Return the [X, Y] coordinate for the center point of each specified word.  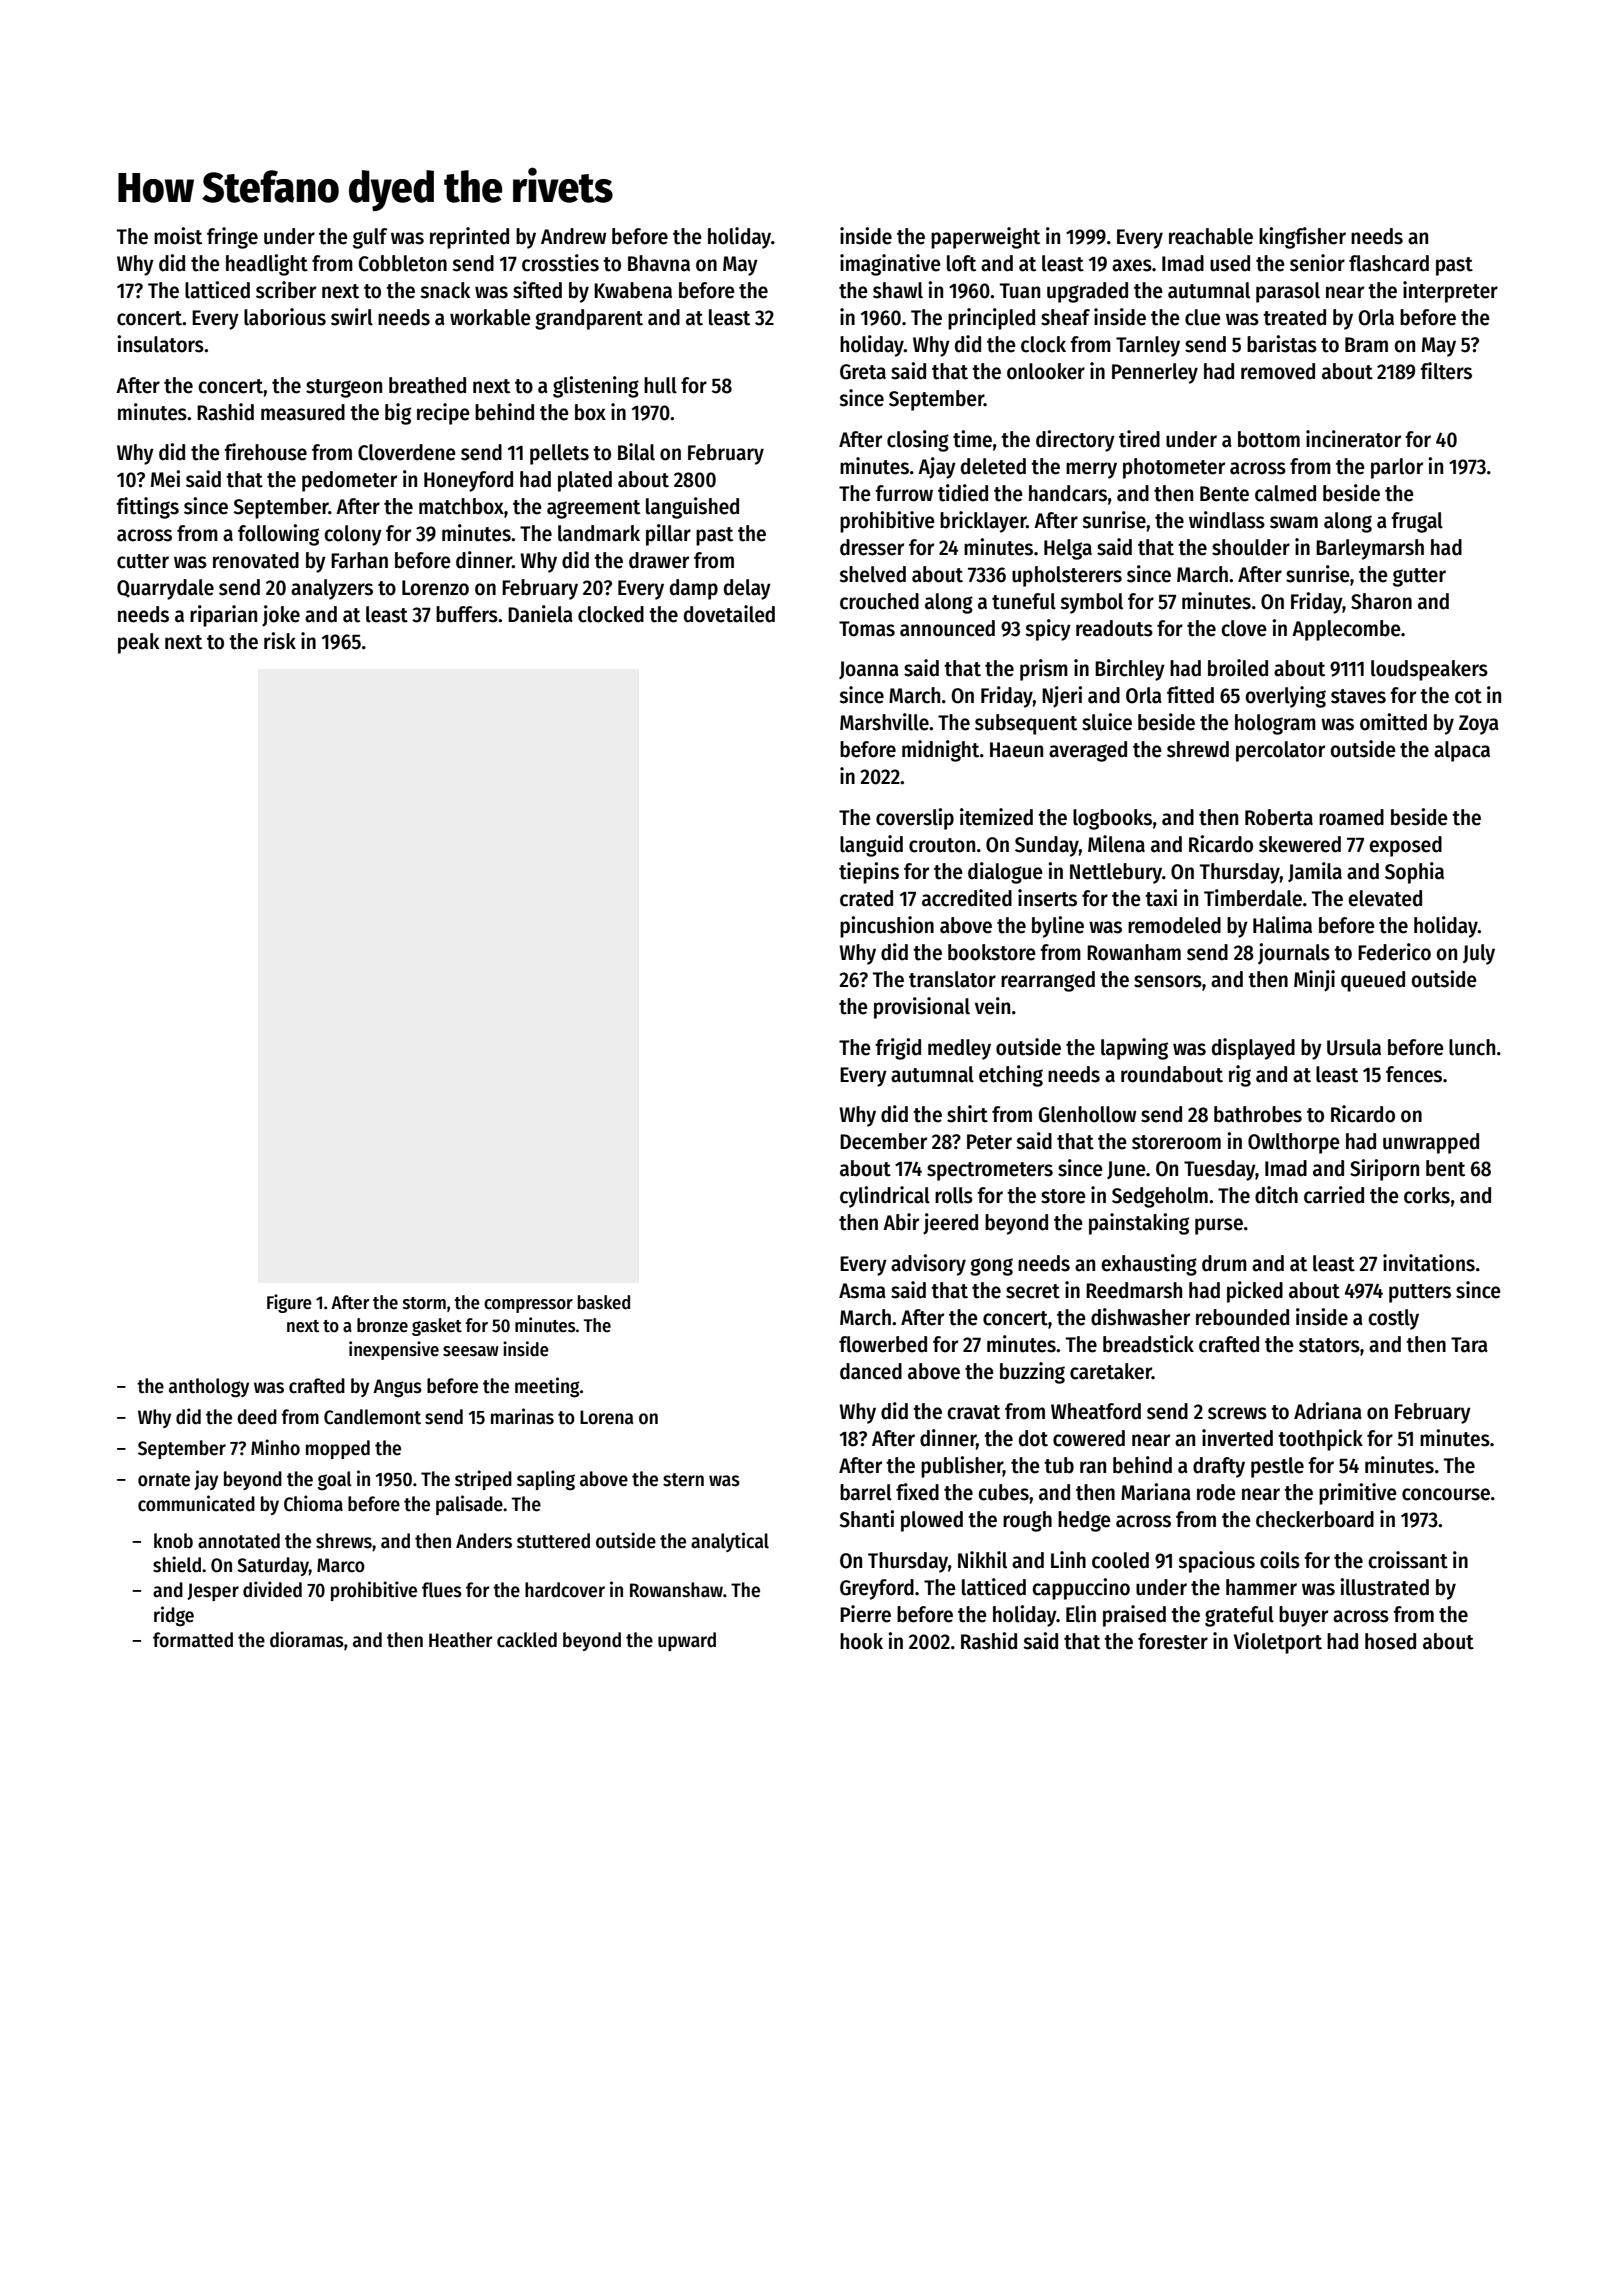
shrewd [1198, 749]
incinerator [1353, 439]
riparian [223, 616]
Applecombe [1346, 630]
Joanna [869, 670]
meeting [547, 1387]
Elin [1081, 1614]
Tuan [1020, 291]
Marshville [884, 722]
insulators [160, 344]
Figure [289, 1303]
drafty [1219, 1467]
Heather [460, 1640]
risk [280, 641]
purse [1219, 1226]
